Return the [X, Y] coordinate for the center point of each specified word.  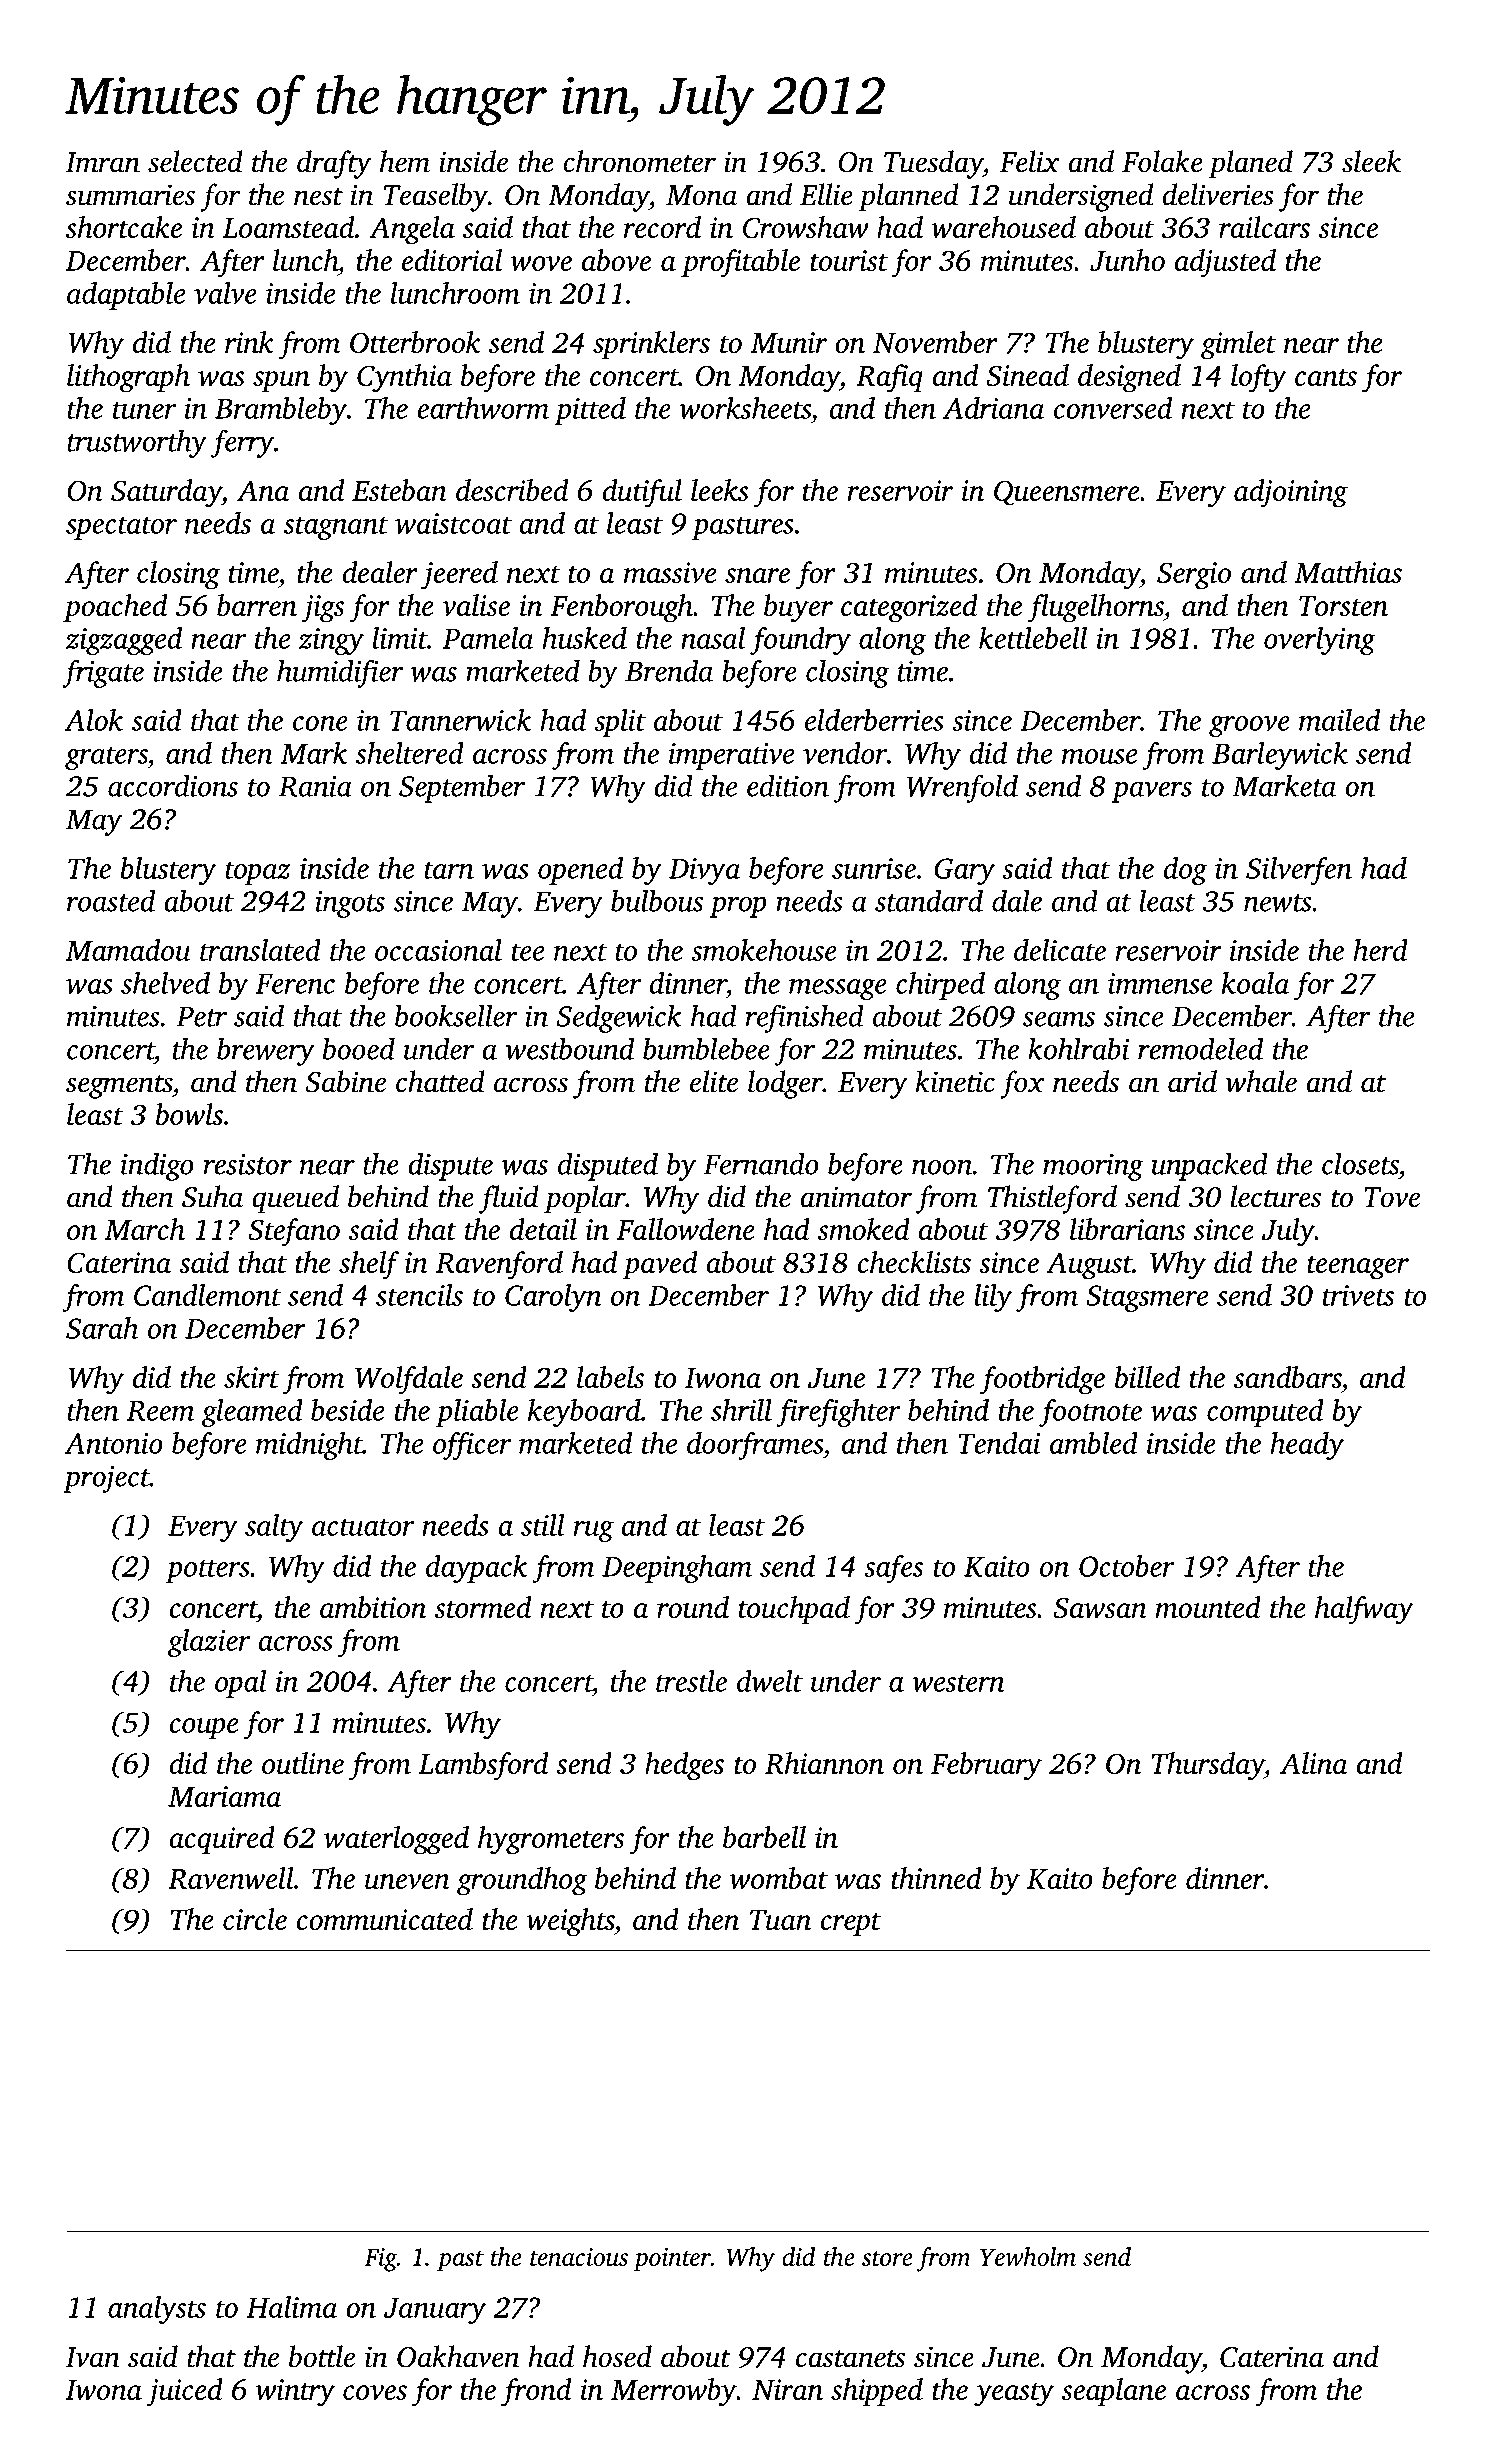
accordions [173, 785]
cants [1326, 377]
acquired [222, 1840]
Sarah [102, 1328]
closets [1360, 1163]
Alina [1314, 1763]
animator [856, 1197]
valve [225, 293]
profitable [740, 263]
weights [570, 1922]
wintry [295, 2393]
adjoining [1291, 493]
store [887, 2258]
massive [670, 572]
